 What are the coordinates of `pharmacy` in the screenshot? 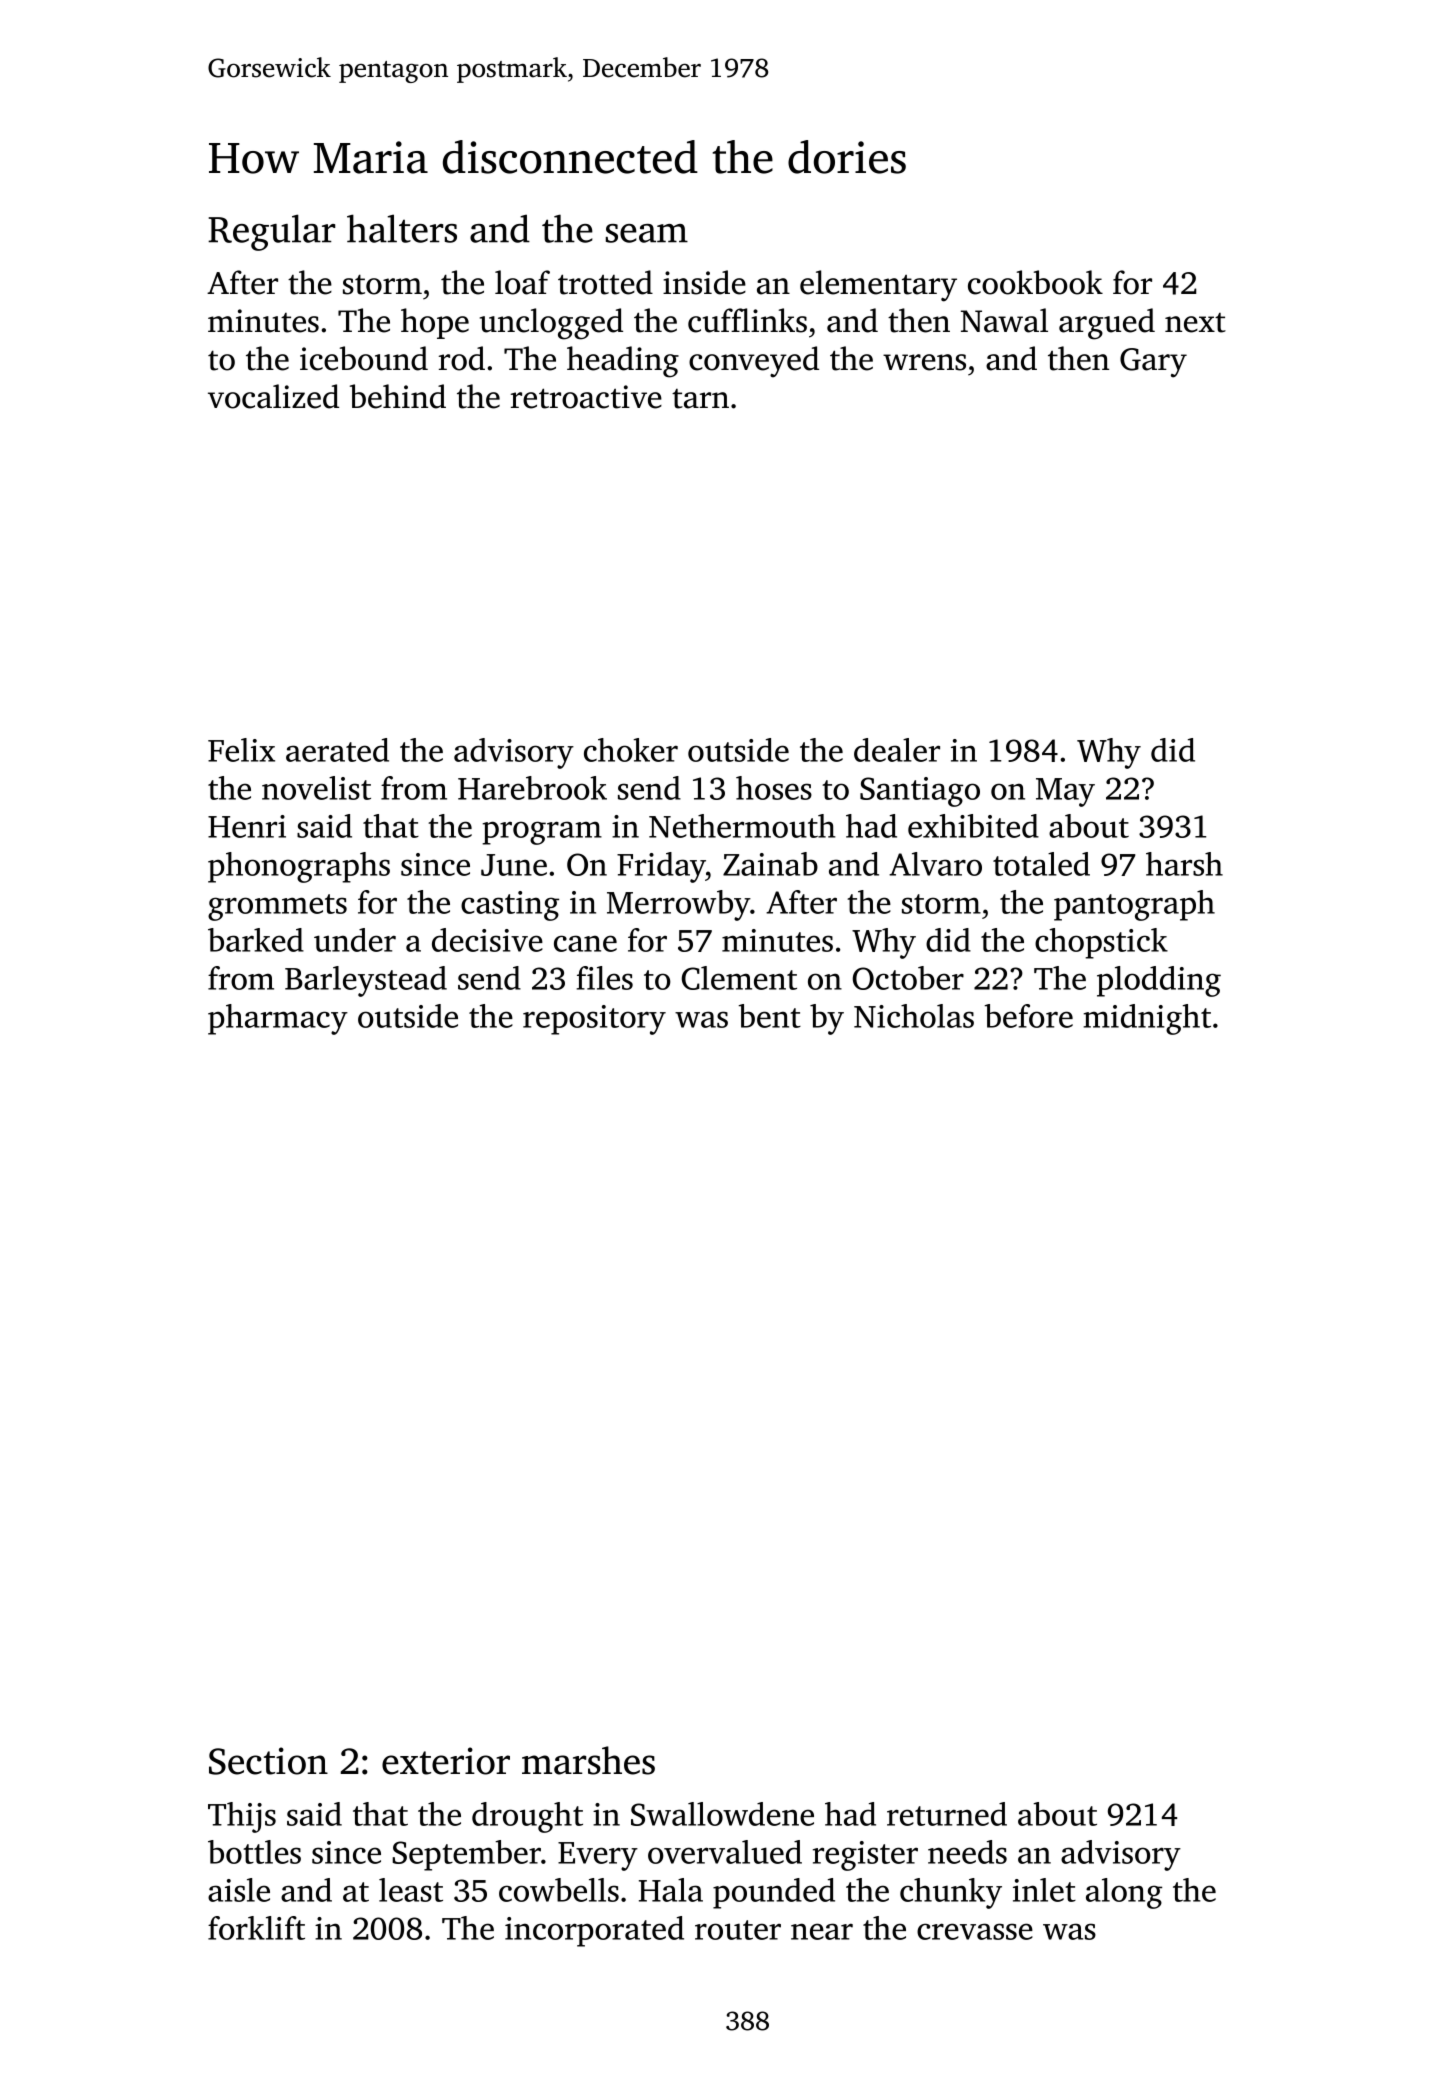 It's located at (278, 1019).
